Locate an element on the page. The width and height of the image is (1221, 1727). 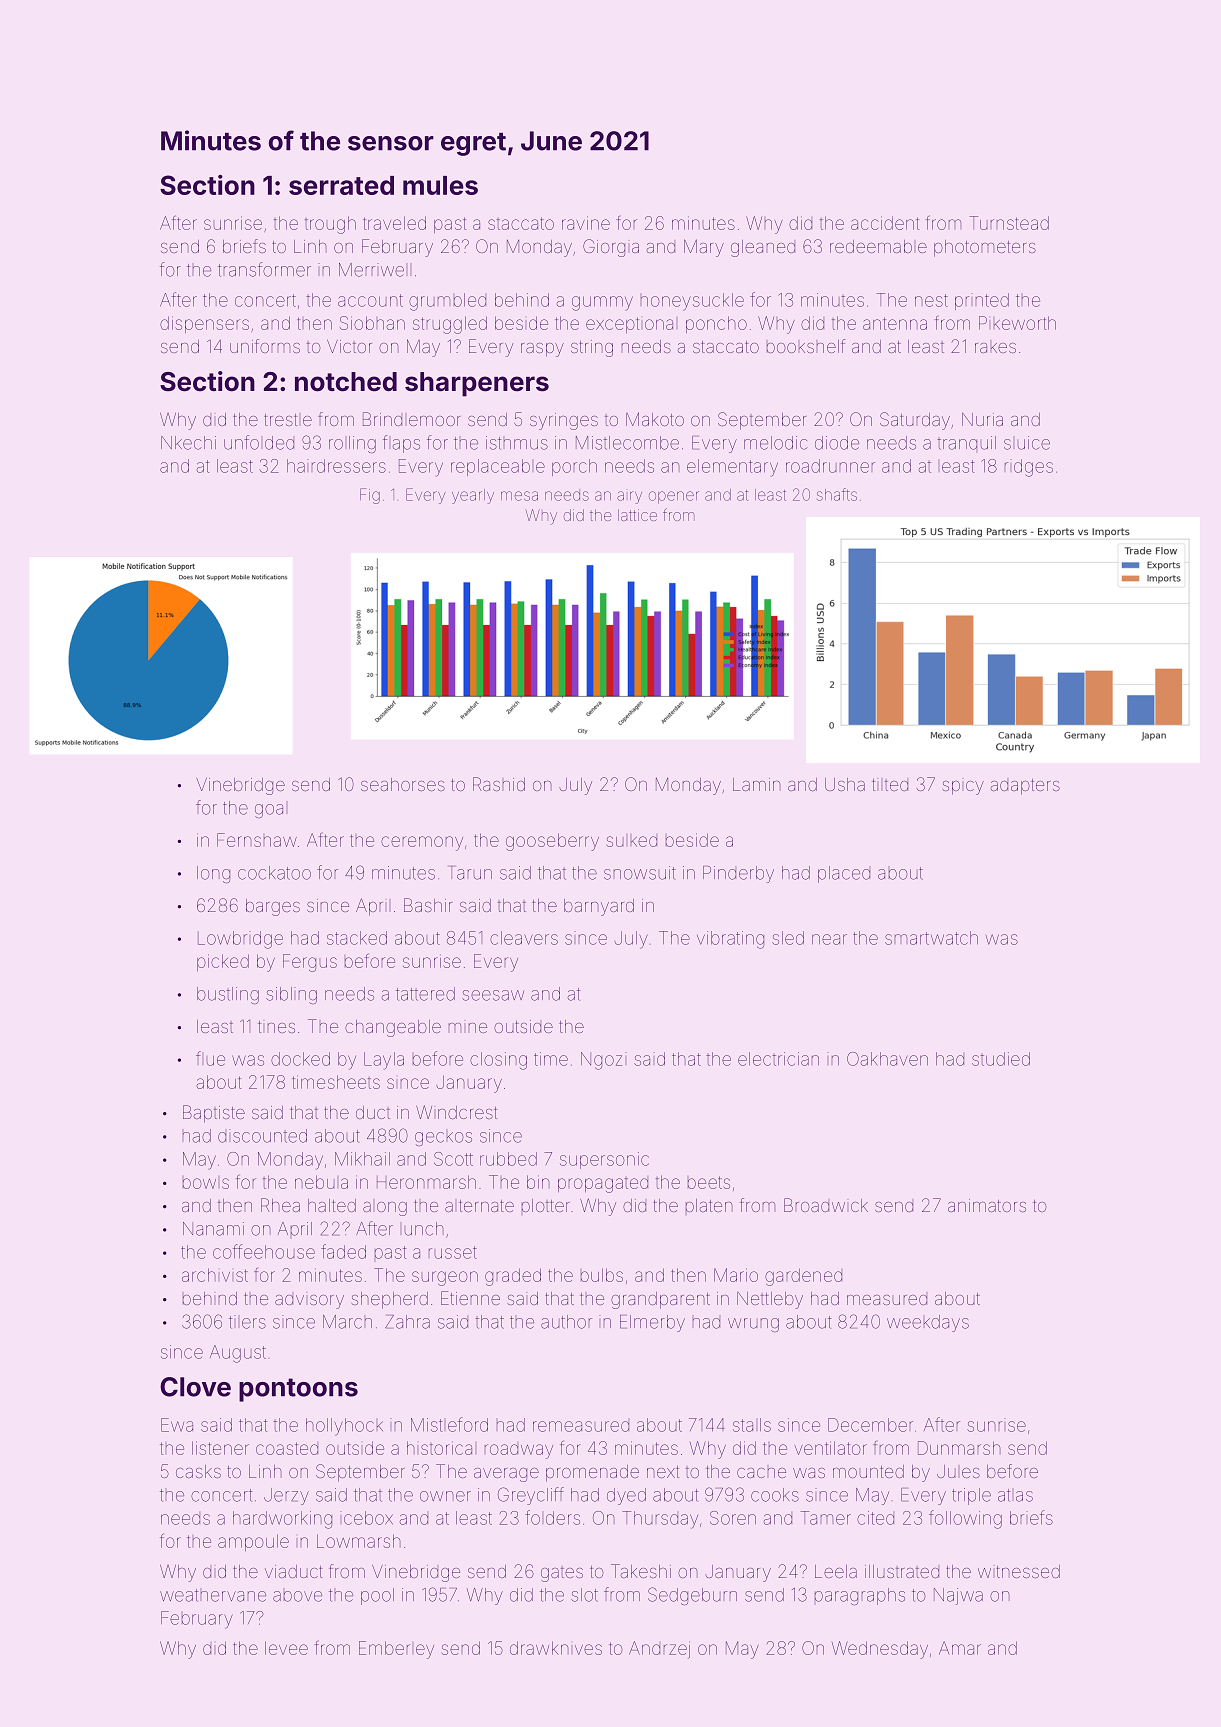
picked is located at coordinates (223, 962).
